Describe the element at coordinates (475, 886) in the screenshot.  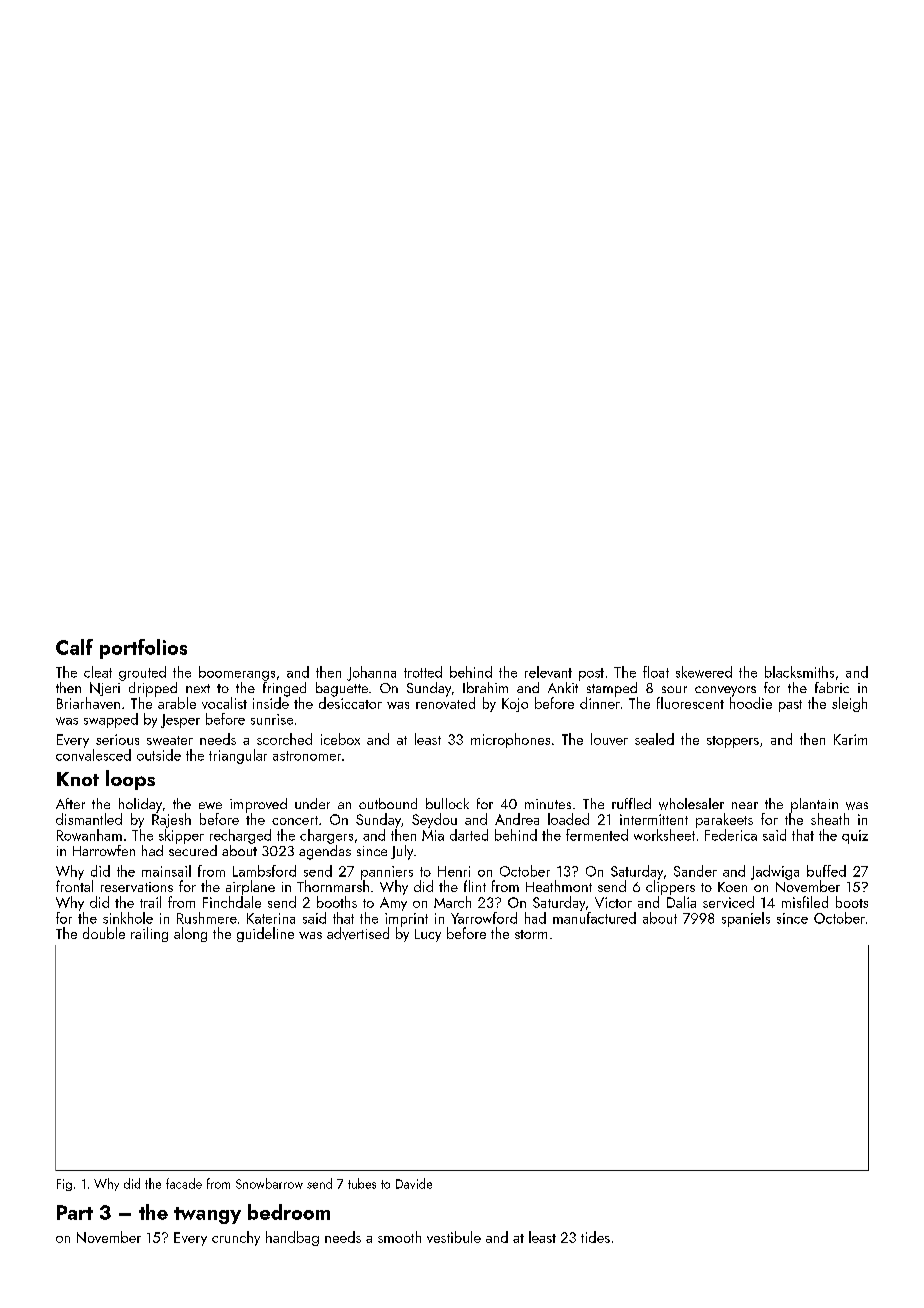
I see `flint` at that location.
